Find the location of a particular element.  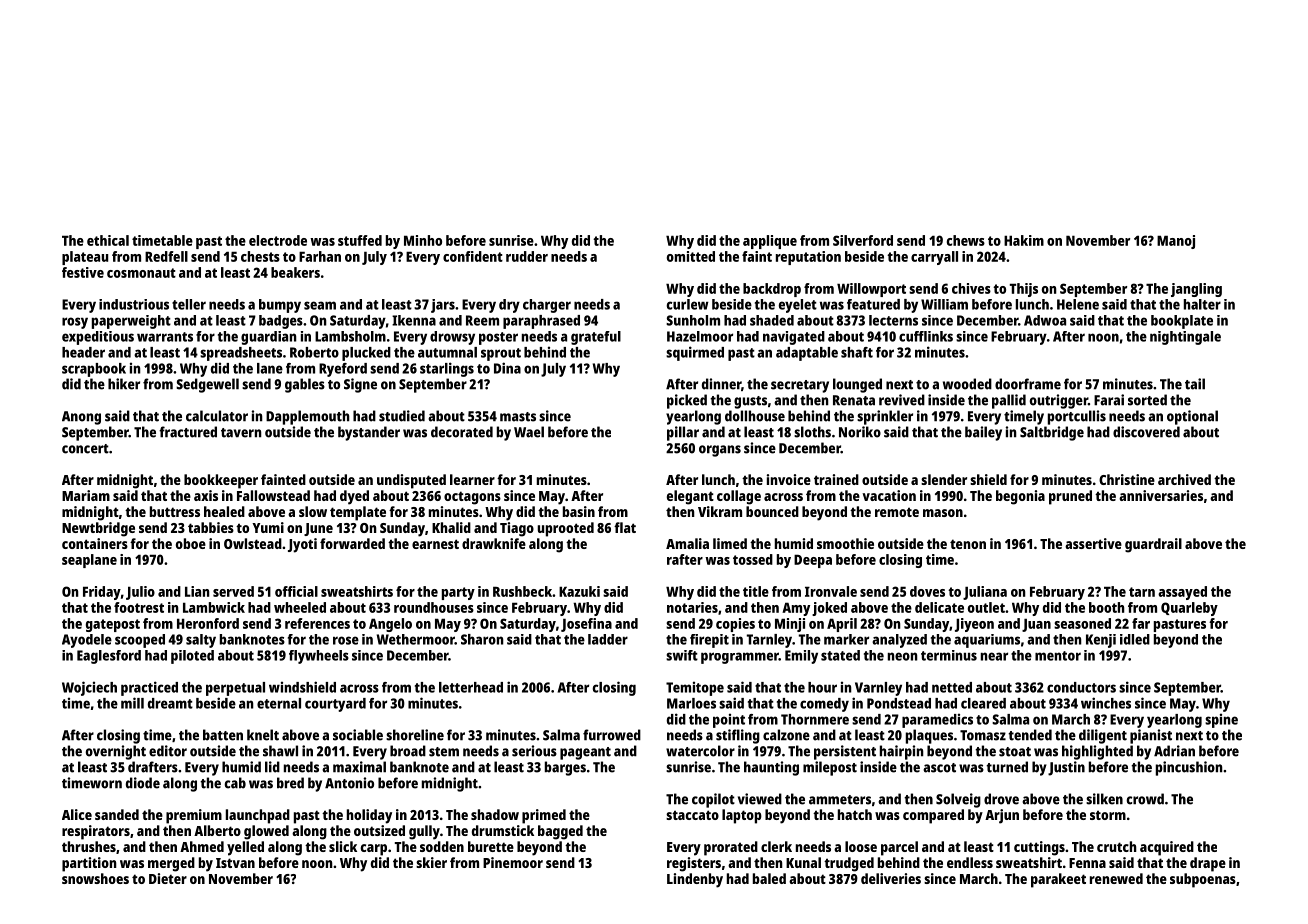

Sharon is located at coordinates (482, 639).
